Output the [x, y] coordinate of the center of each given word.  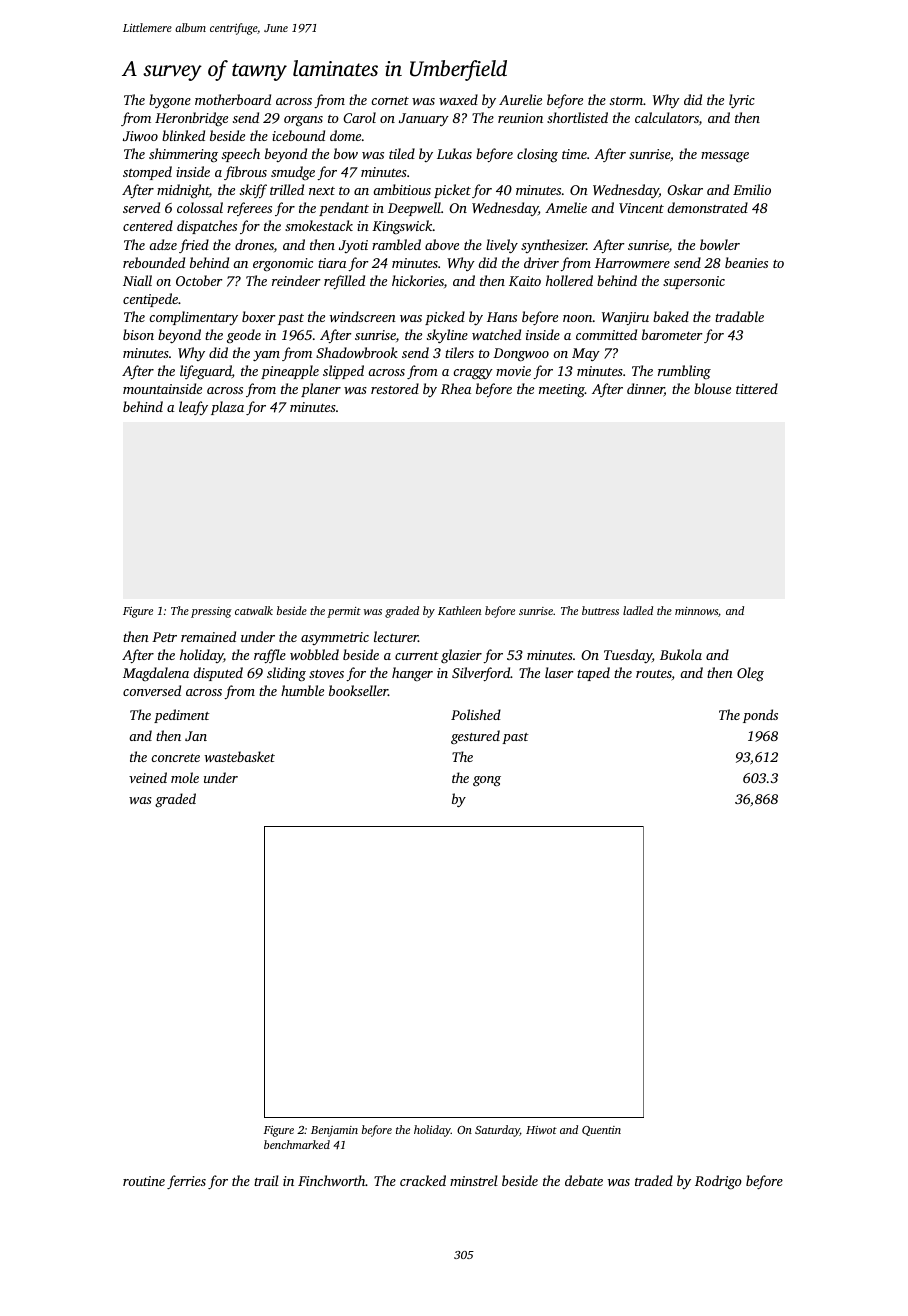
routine [144, 1181]
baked [671, 316]
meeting [562, 390]
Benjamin [334, 1131]
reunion [520, 118]
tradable [739, 316]
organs [303, 121]
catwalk [254, 610]
